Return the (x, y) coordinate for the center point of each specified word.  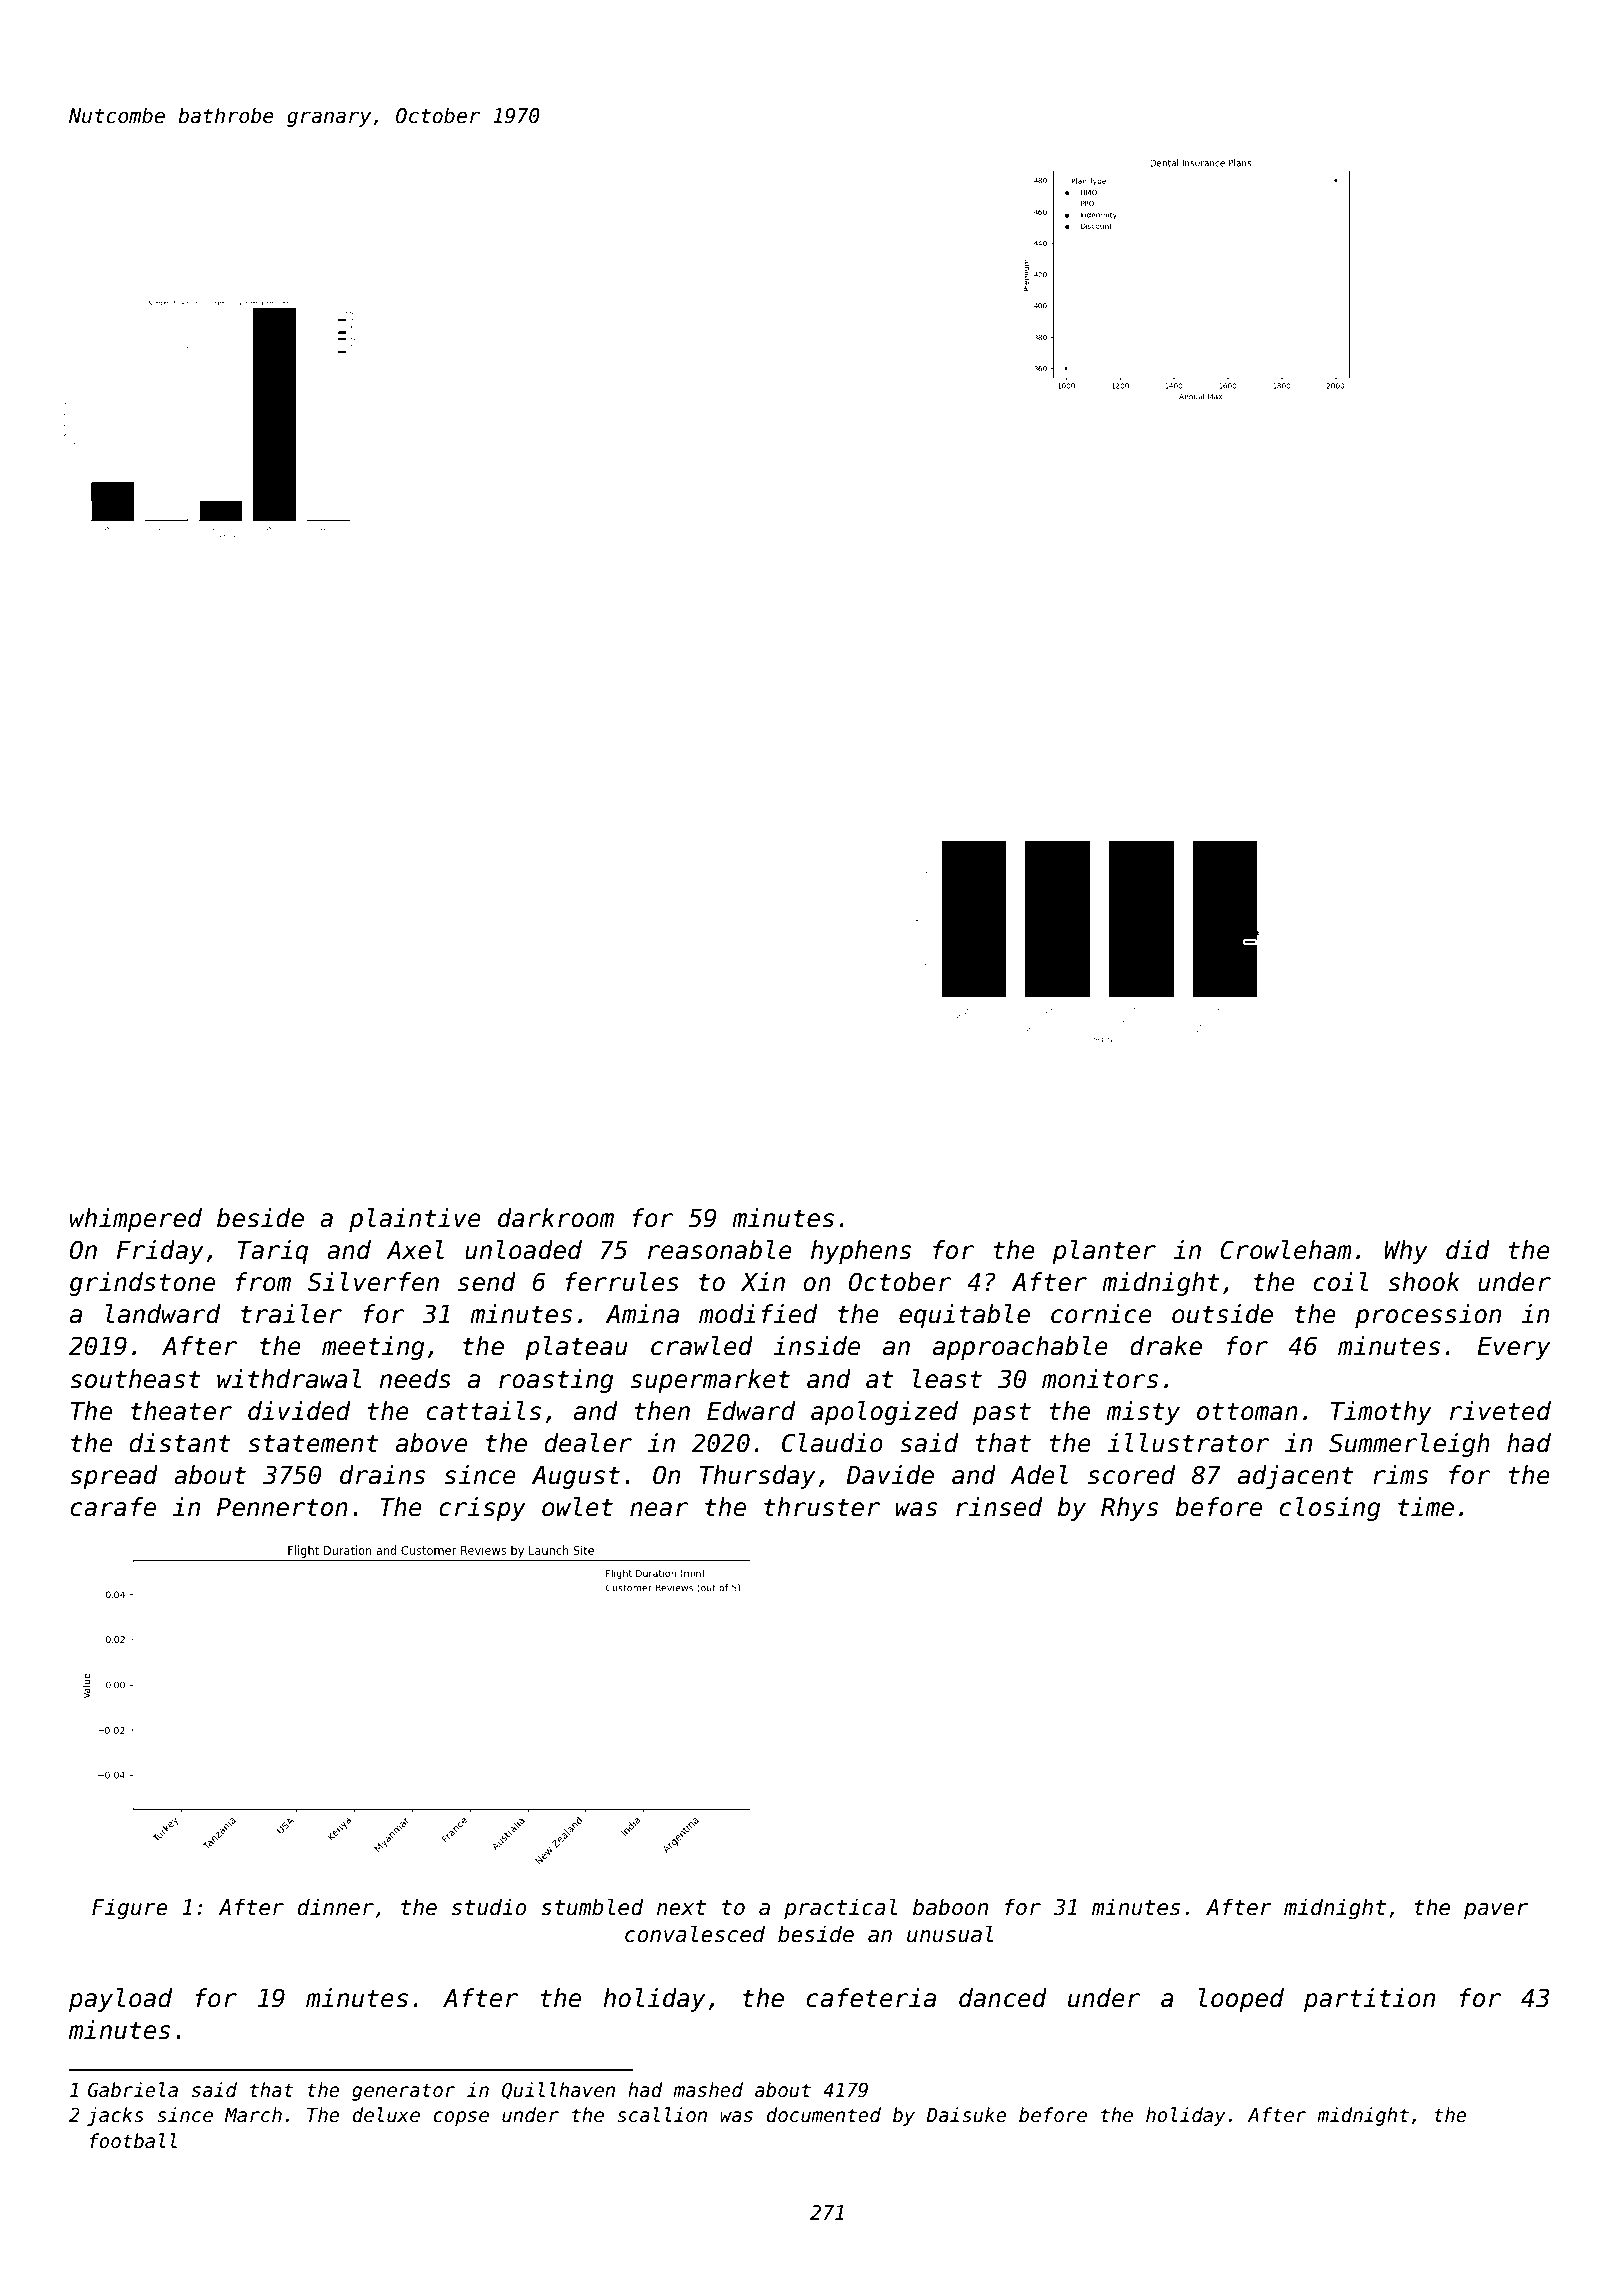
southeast (135, 1379)
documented (823, 2115)
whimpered (136, 1220)
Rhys (1129, 1509)
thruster (822, 1507)
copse (461, 2118)
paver (1496, 1911)
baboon (950, 1907)
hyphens (861, 1252)
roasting (556, 1381)
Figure (130, 1909)
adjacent (1296, 1477)
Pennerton (282, 1507)
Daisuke (966, 2115)
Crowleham (1286, 1250)
